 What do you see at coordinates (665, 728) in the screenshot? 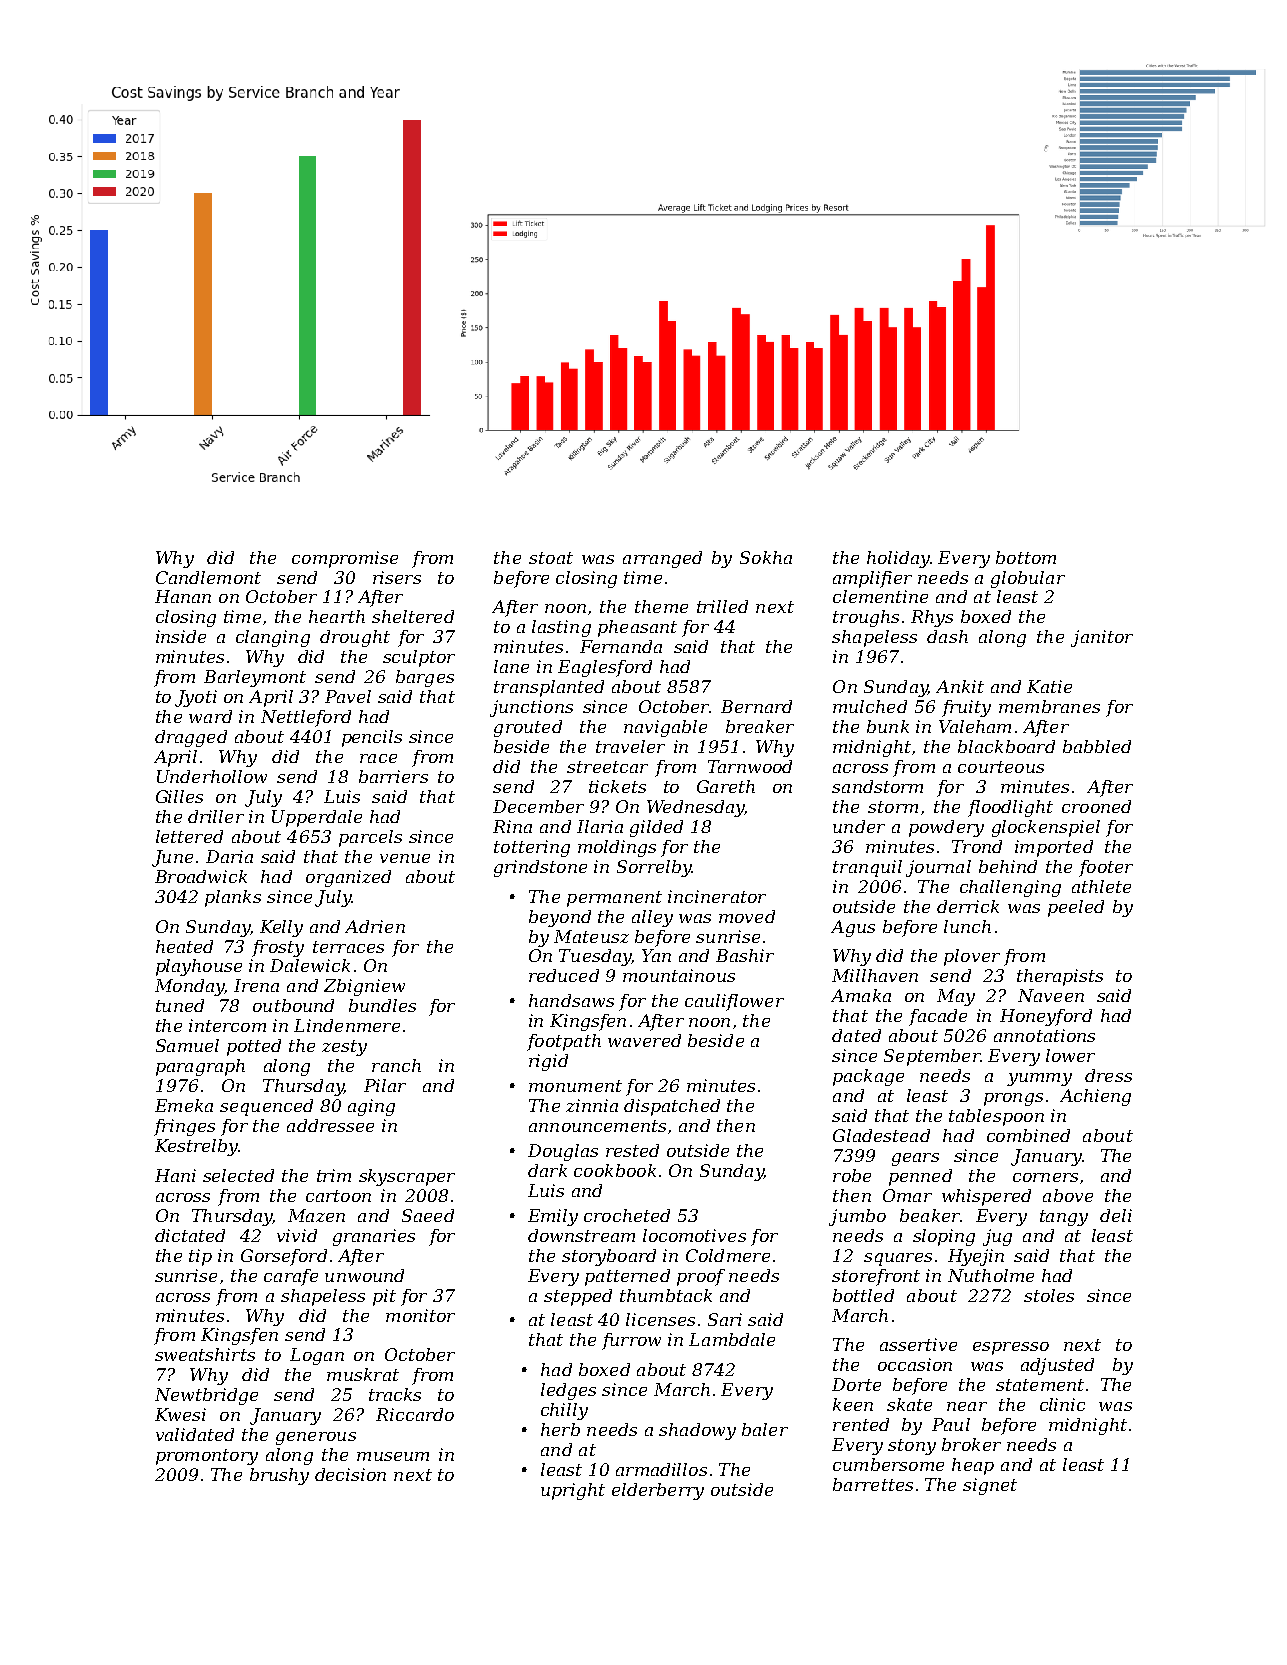
I see `navigable` at bounding box center [665, 728].
